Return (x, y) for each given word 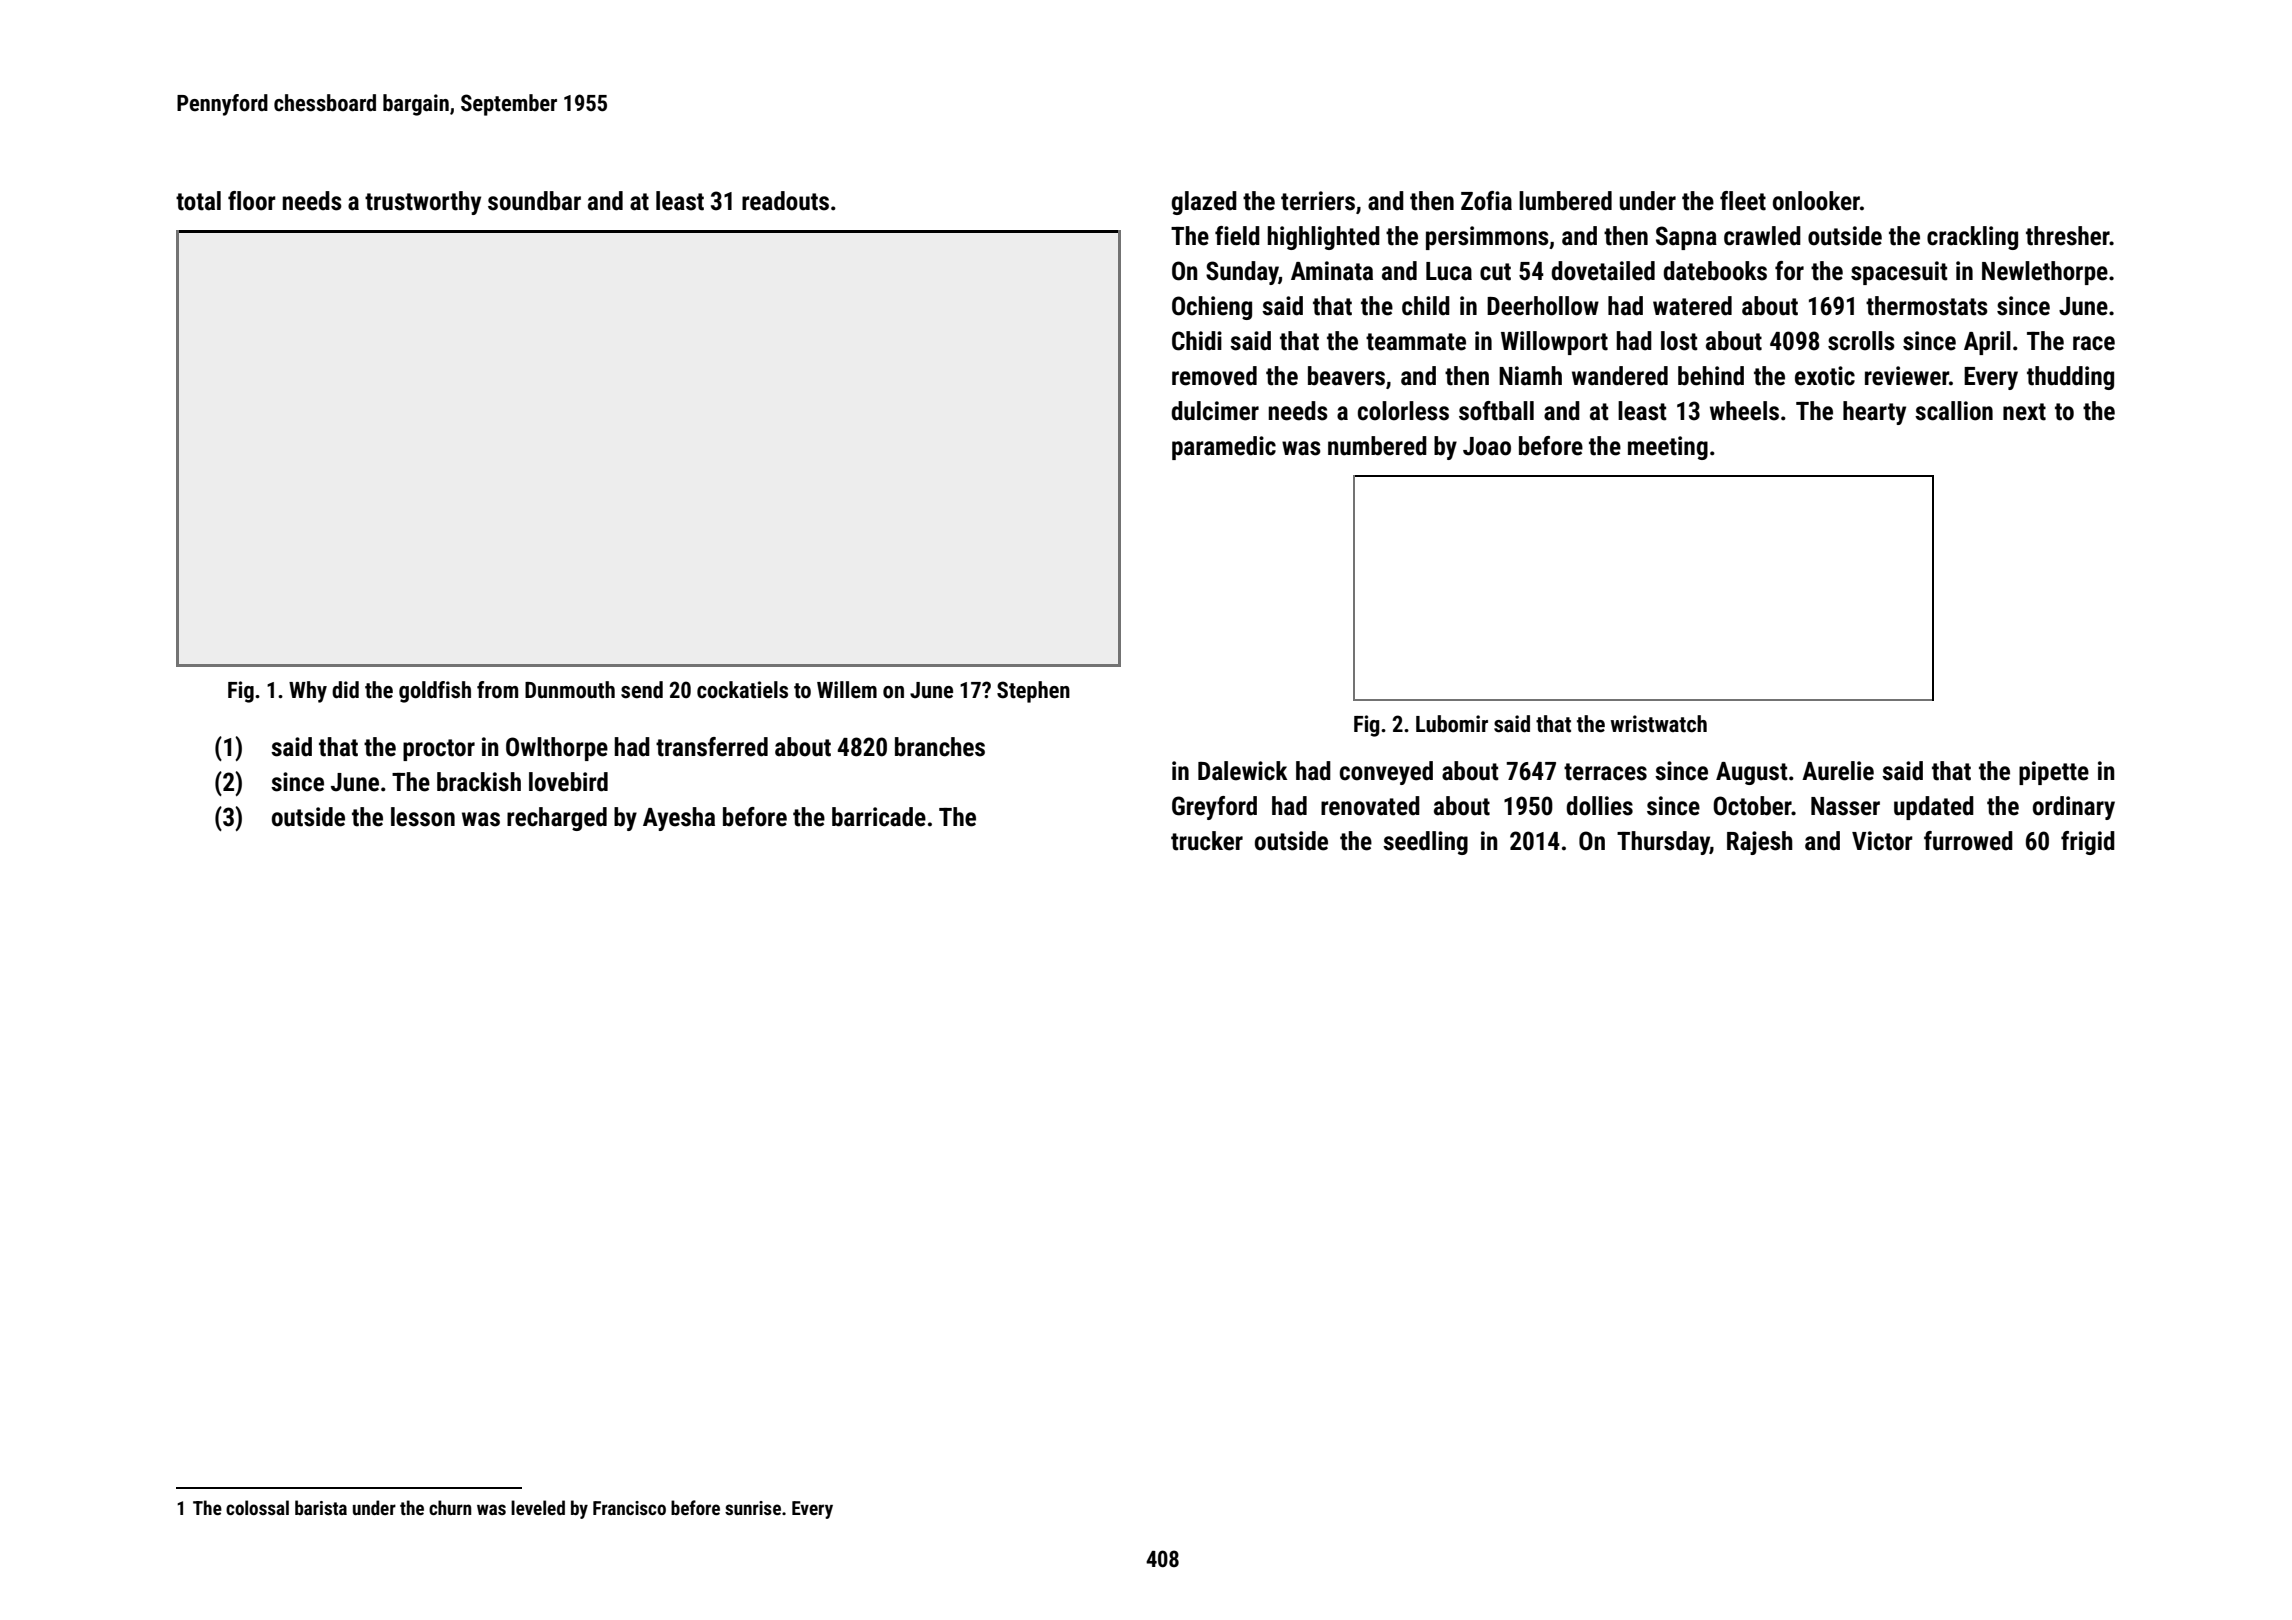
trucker (1207, 841)
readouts (785, 201)
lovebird (568, 782)
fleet (1743, 201)
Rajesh (1760, 843)
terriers (1318, 201)
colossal (257, 1507)
